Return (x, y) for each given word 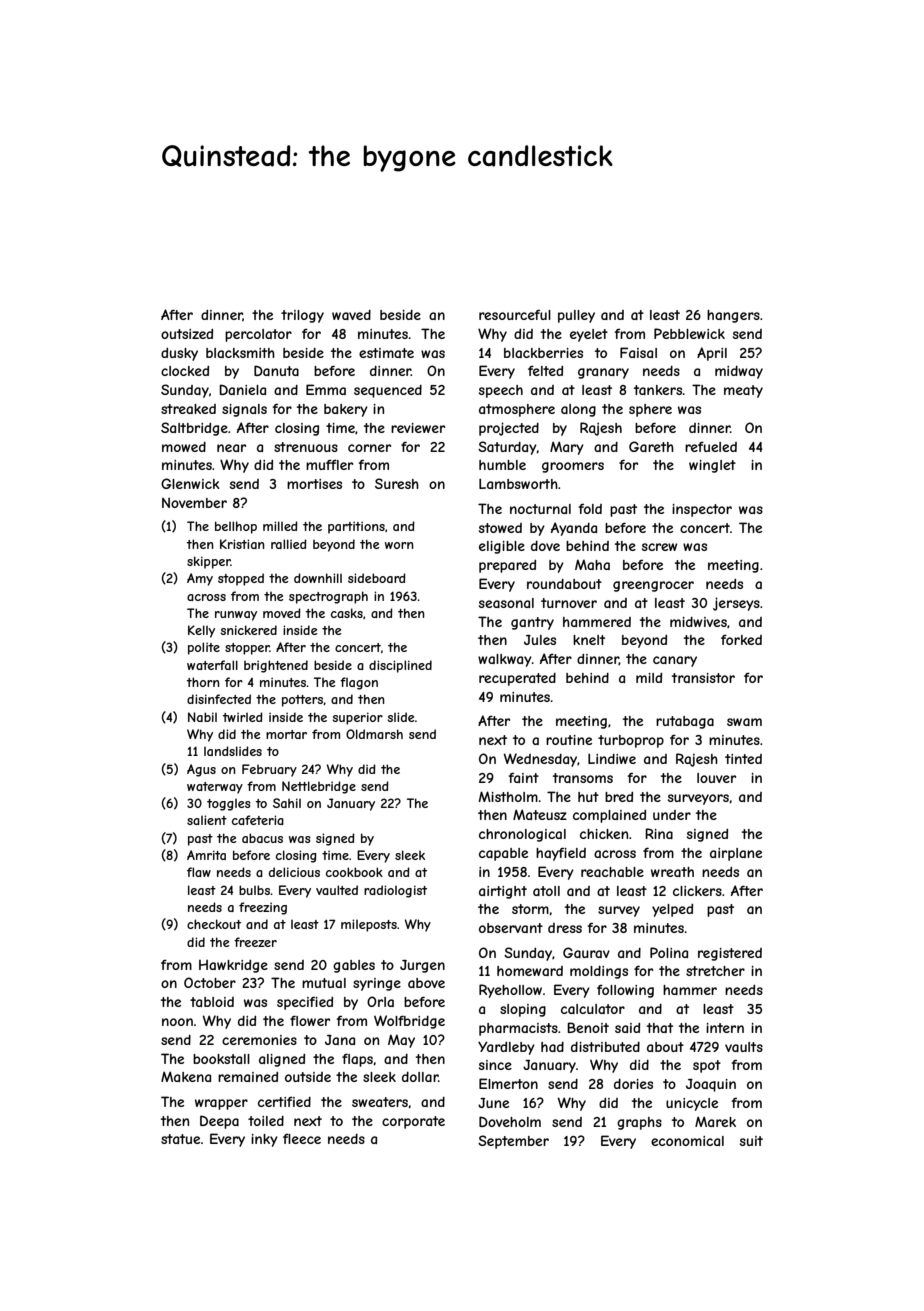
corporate (413, 1122)
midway (739, 372)
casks (347, 613)
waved (351, 315)
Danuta (276, 370)
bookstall (221, 1059)
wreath (672, 872)
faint (523, 777)
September (513, 1142)
